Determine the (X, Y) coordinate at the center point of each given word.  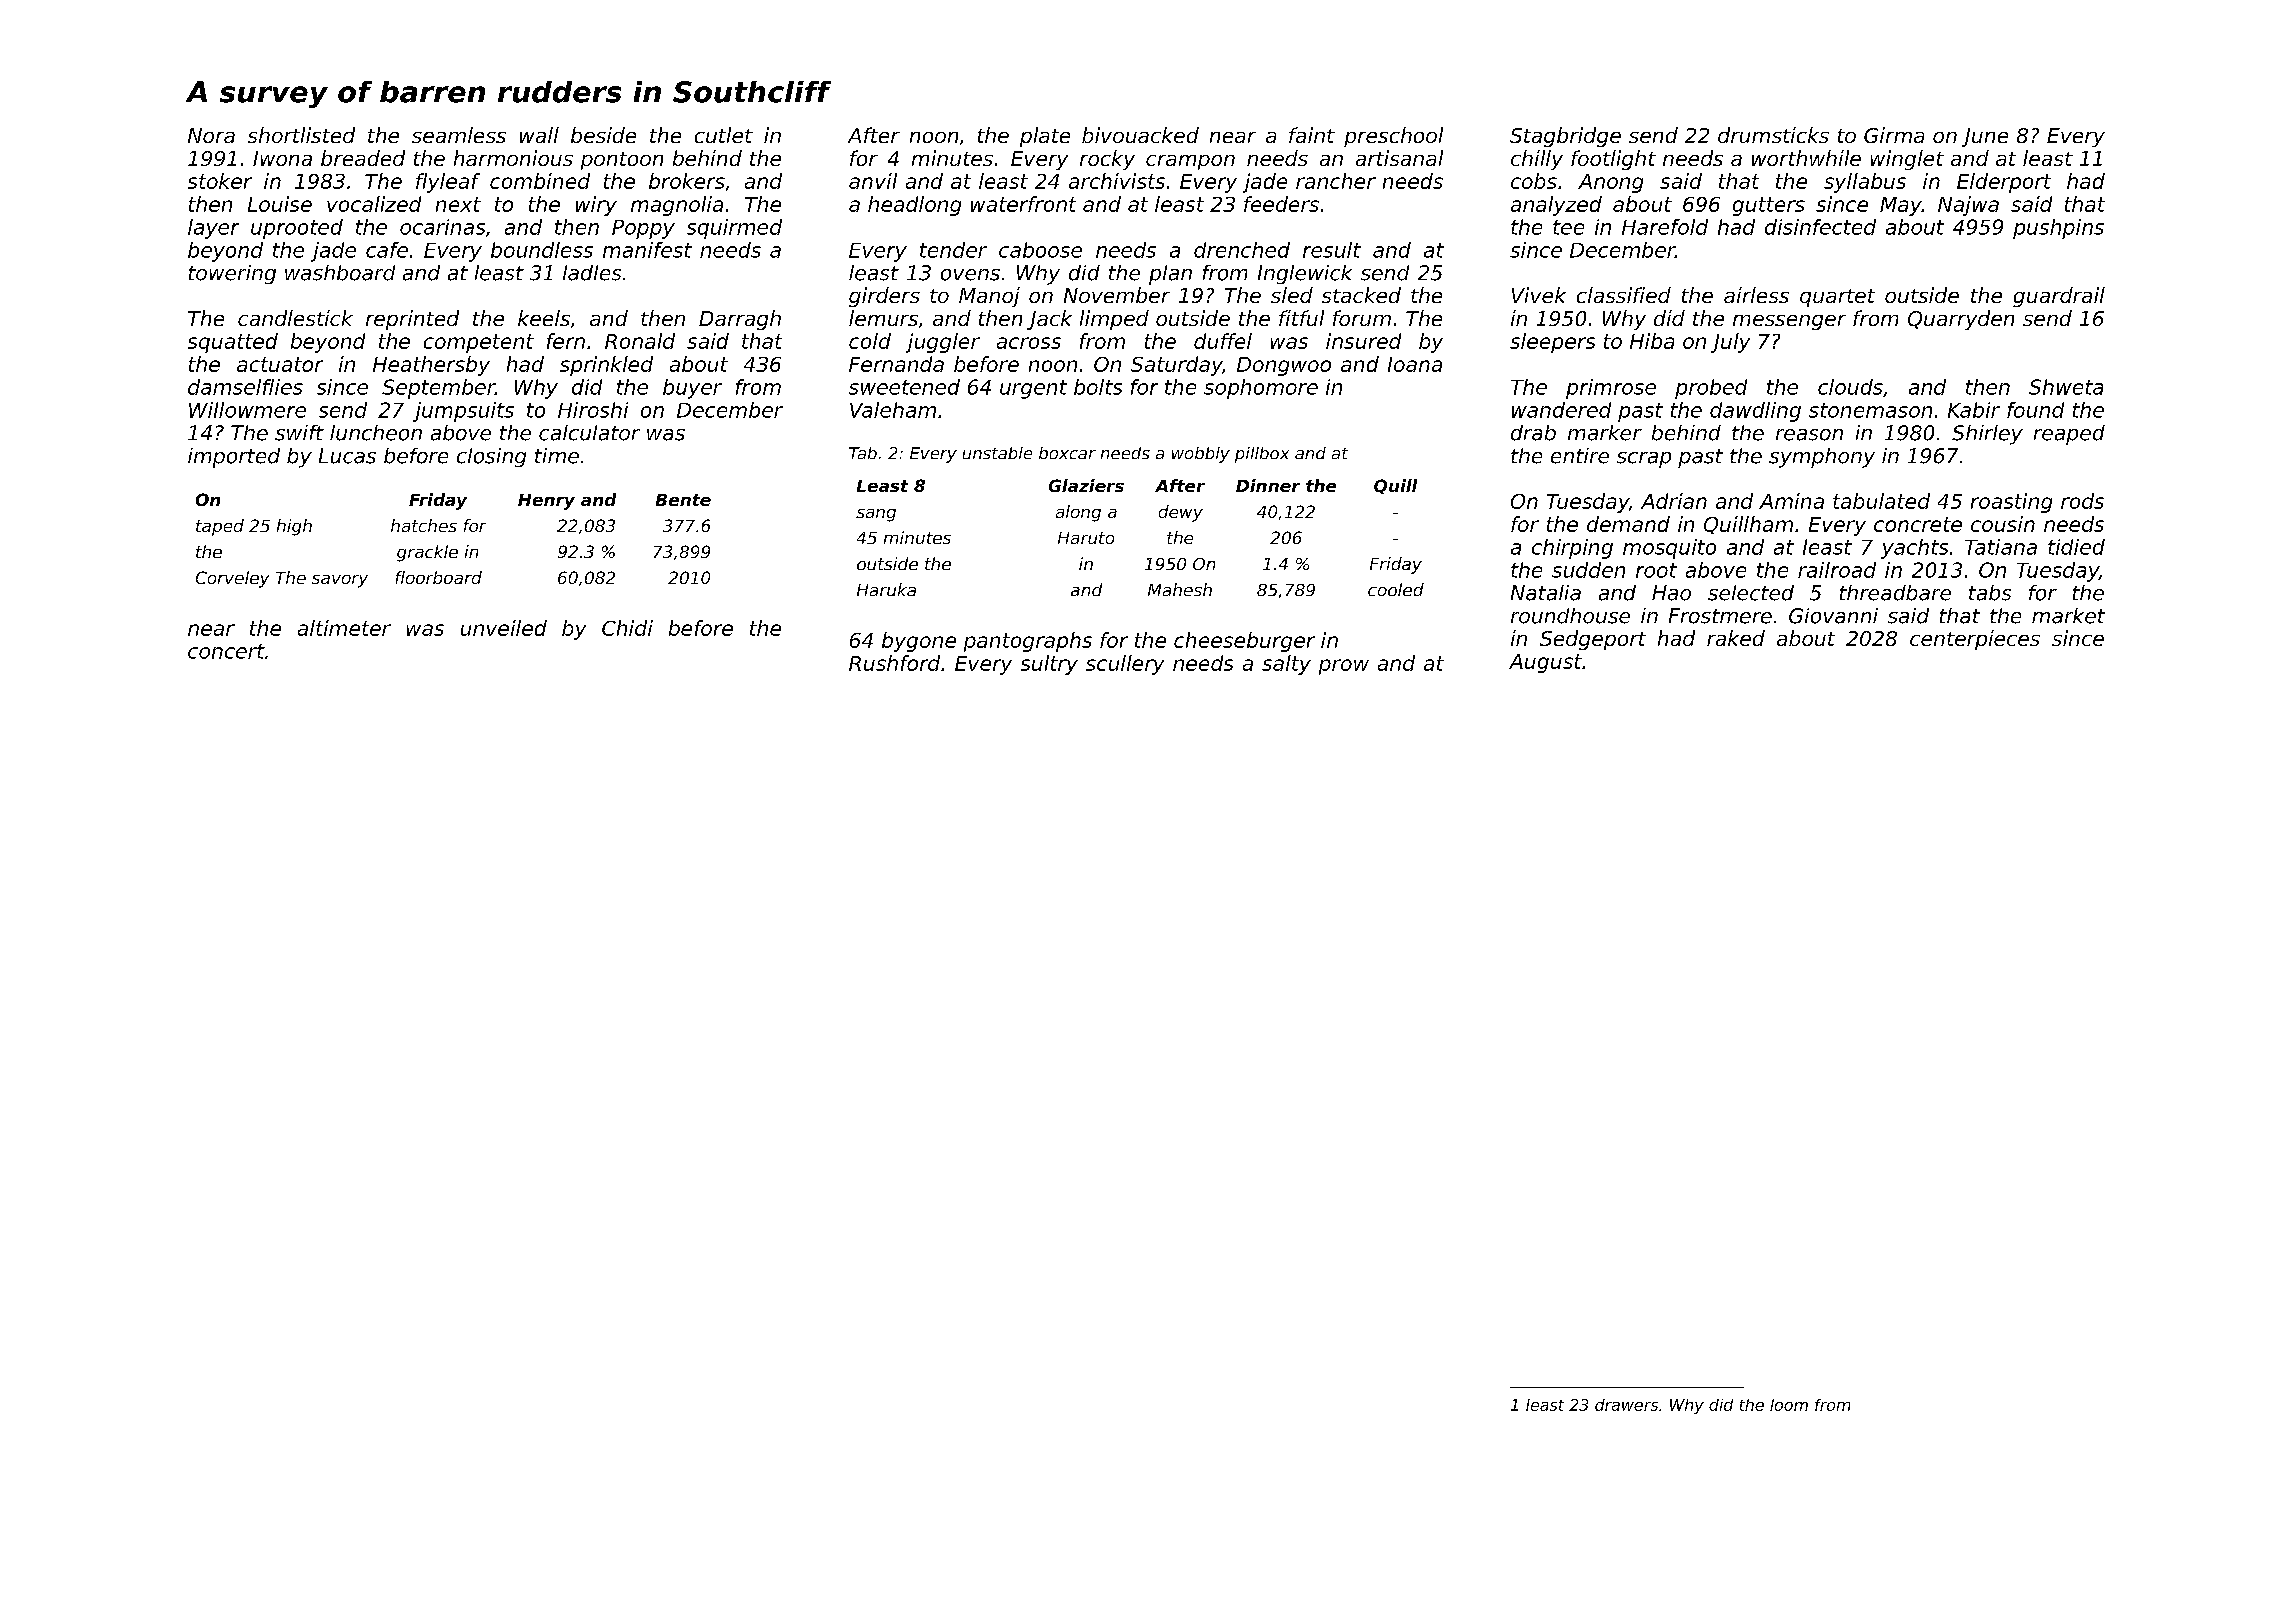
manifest (647, 250)
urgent (1033, 389)
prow (1344, 667)
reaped (2069, 435)
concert (226, 651)
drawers (1626, 1405)
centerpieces (1975, 640)
